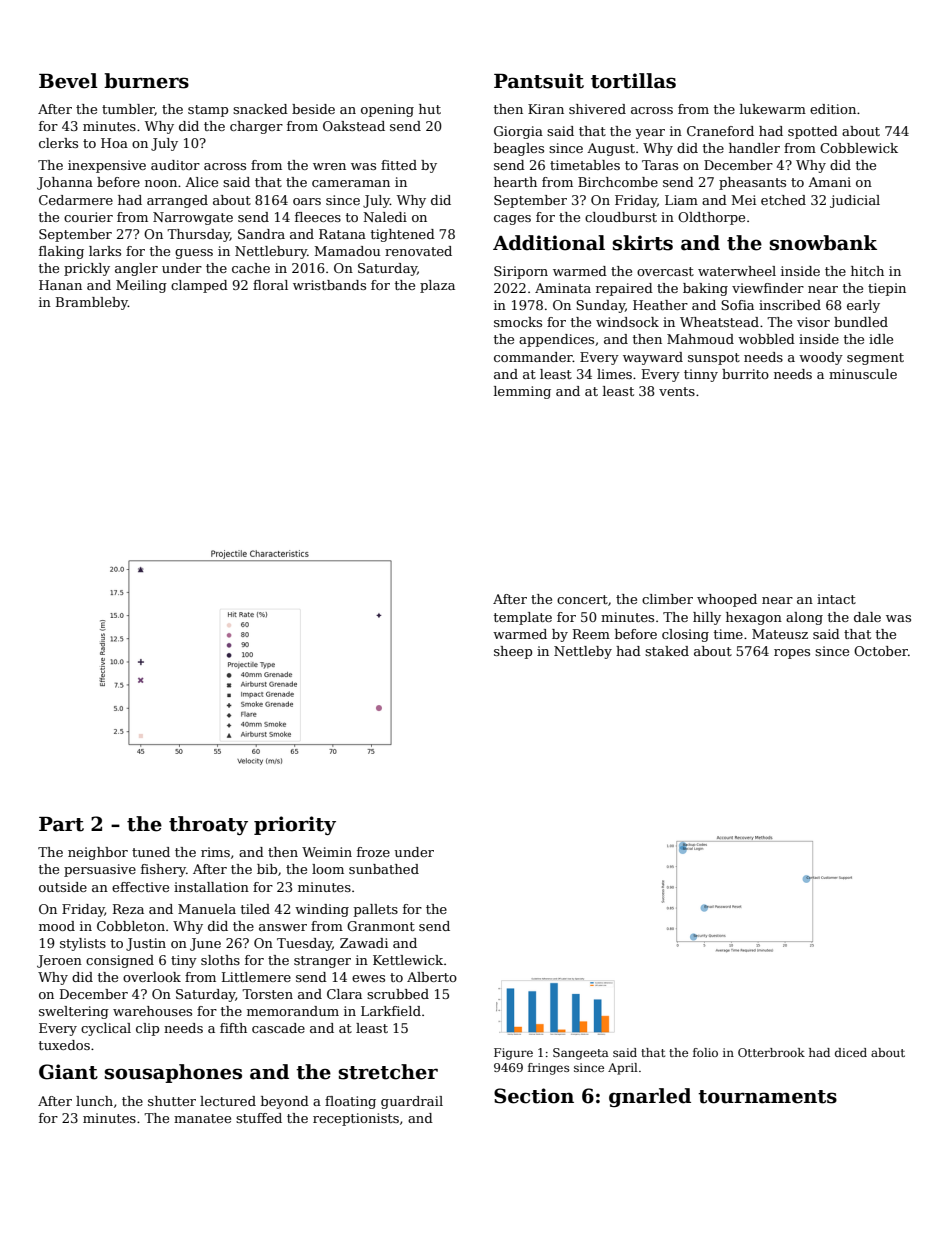  Describe the element at coordinates (322, 910) in the image. I see `winding` at that location.
